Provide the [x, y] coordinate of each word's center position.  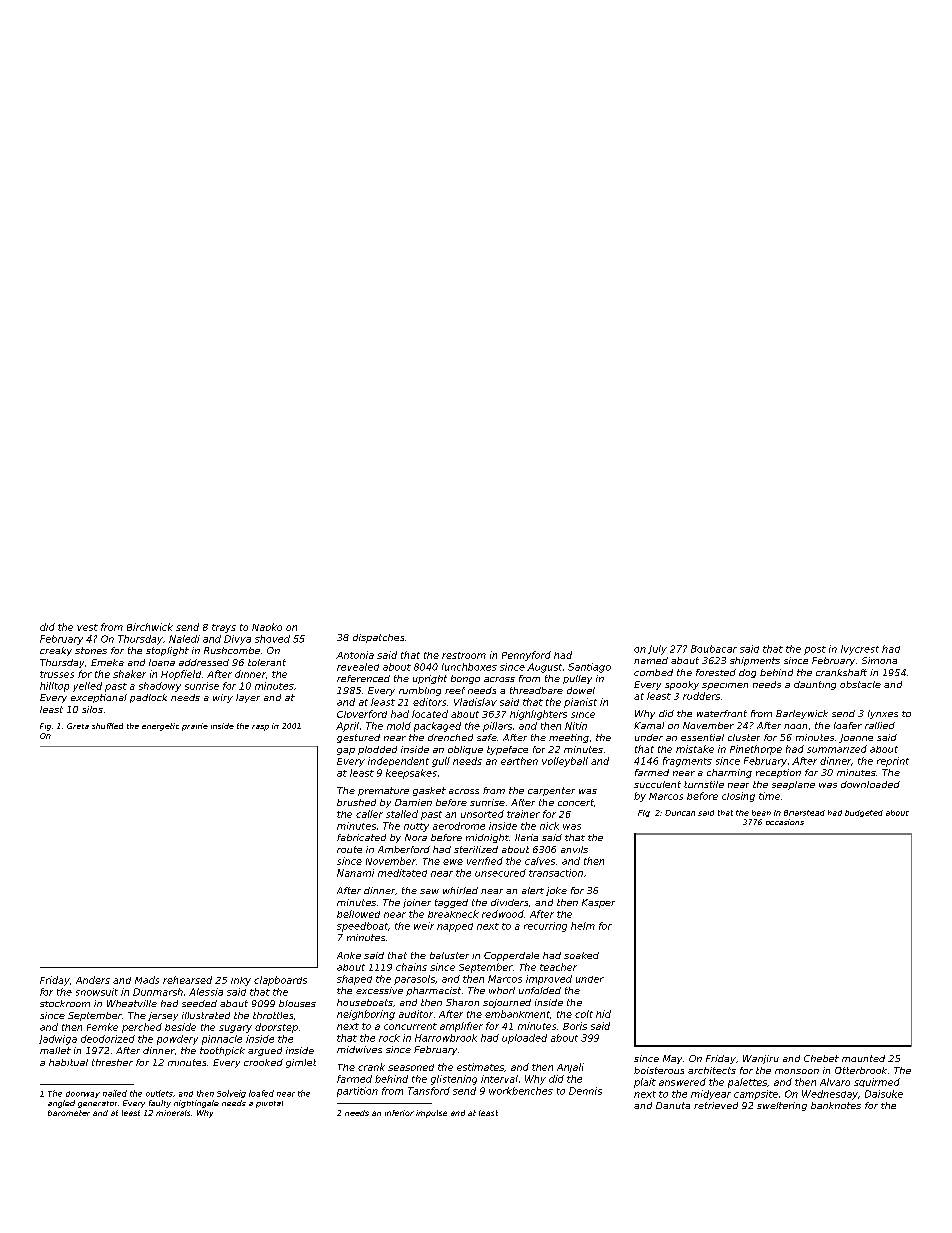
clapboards [280, 981]
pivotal [269, 1104]
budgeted [864, 813]
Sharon [462, 1002]
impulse [431, 1114]
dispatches [378, 638]
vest [87, 627]
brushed [356, 802]
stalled [402, 814]
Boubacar [714, 649]
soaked [581, 955]
